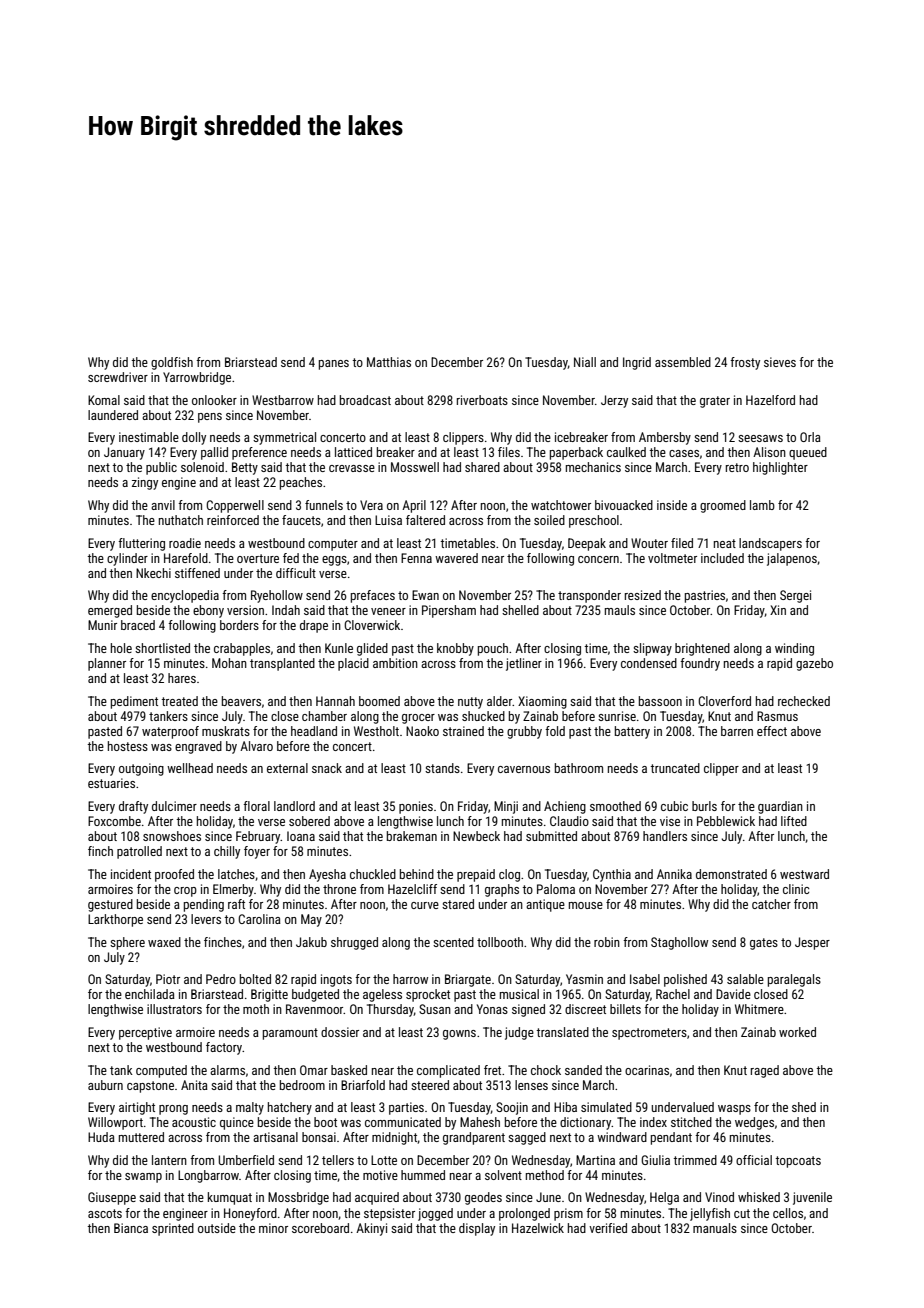  Describe the element at coordinates (131, 1228) in the image. I see `Bianca` at that location.
